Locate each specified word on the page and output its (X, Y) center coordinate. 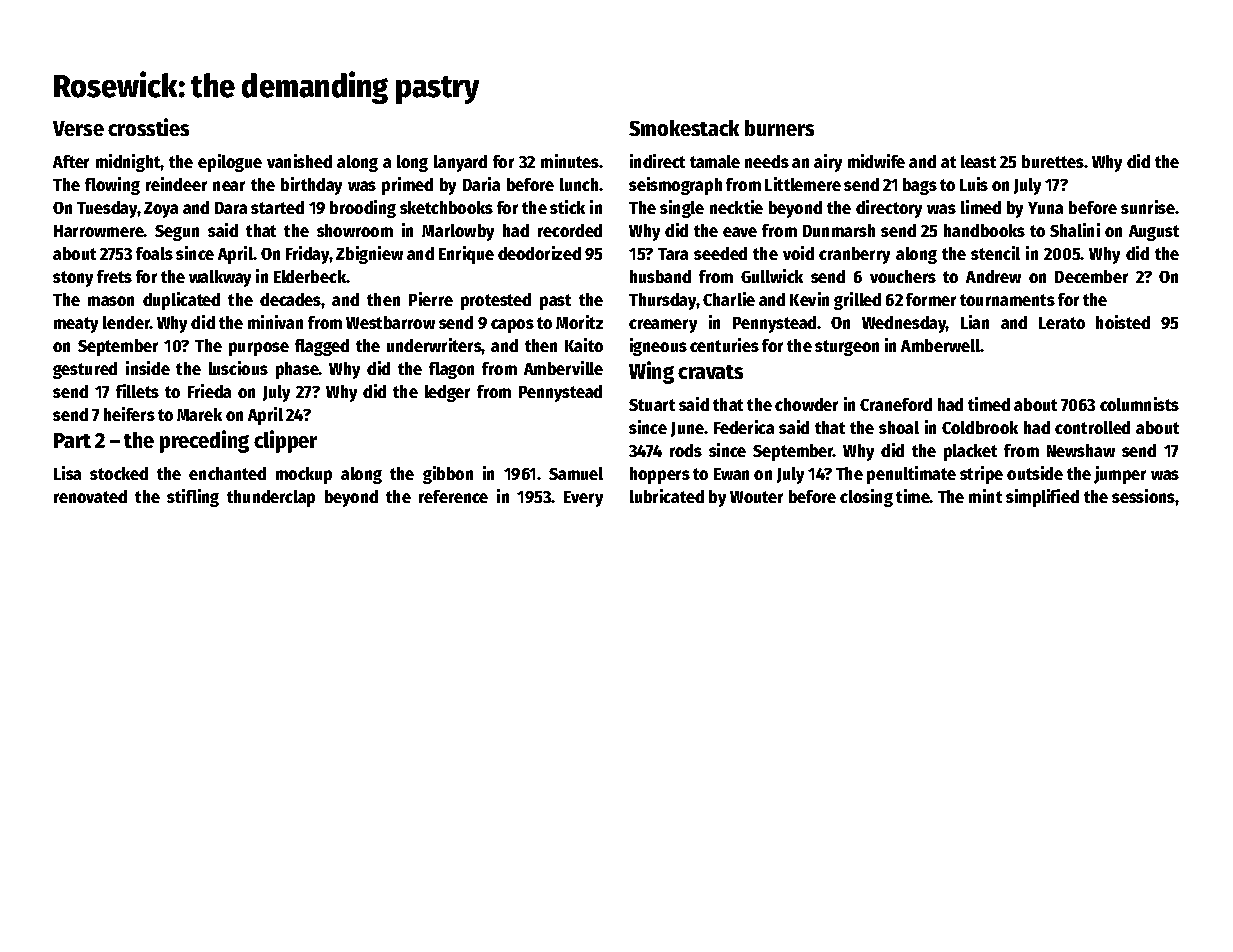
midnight (128, 163)
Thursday (663, 301)
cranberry (854, 255)
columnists (1139, 404)
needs (767, 161)
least (978, 161)
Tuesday (107, 209)
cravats (710, 372)
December (1091, 276)
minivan (275, 322)
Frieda (209, 391)
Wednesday (904, 324)
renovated (90, 496)
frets (114, 276)
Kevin (809, 299)
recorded (570, 230)
